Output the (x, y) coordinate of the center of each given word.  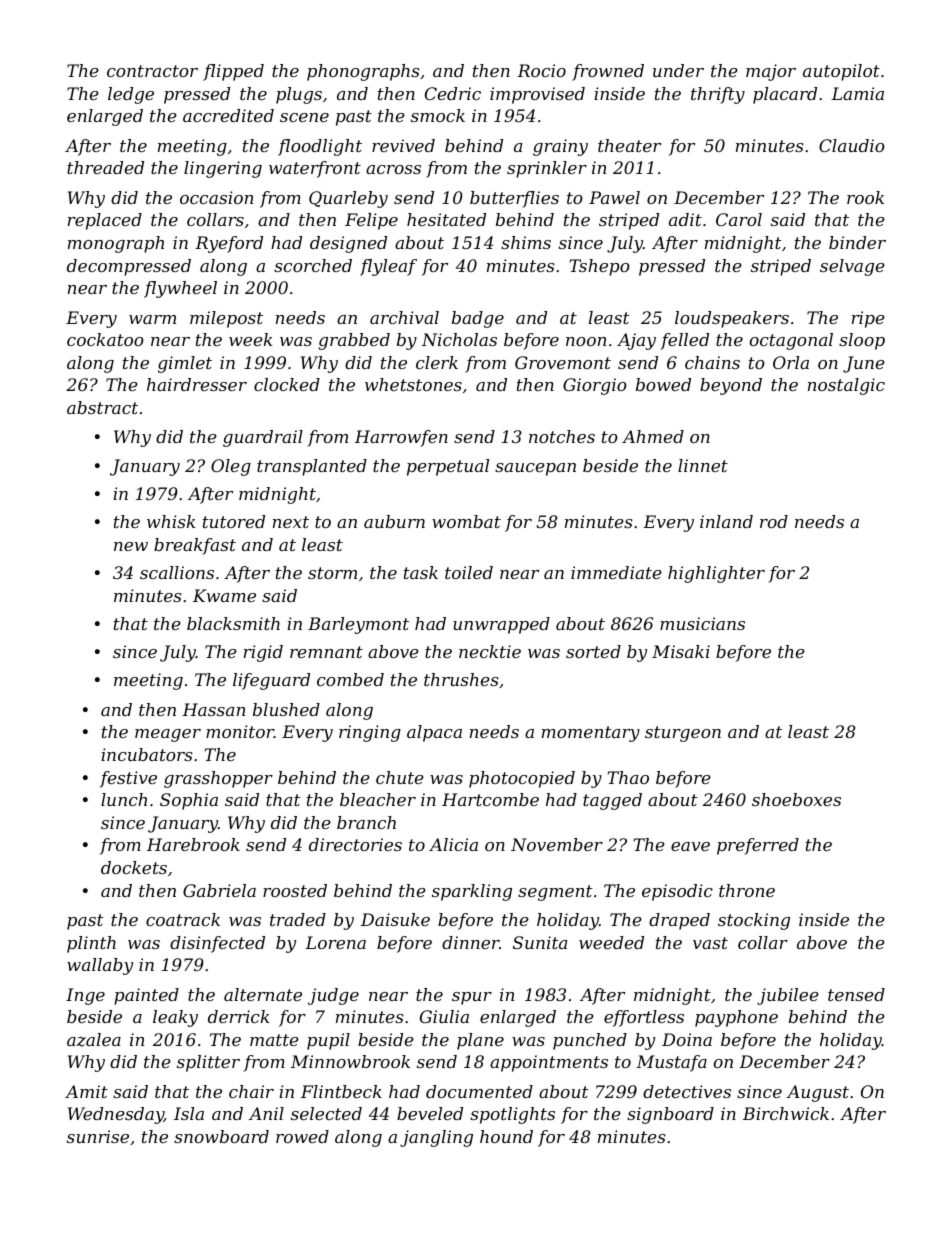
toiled (469, 572)
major (771, 72)
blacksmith (233, 623)
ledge (131, 95)
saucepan (535, 469)
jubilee (788, 996)
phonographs (363, 72)
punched (590, 1041)
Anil (266, 1113)
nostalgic (846, 386)
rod (774, 521)
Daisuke (395, 919)
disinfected (217, 944)
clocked (287, 384)
